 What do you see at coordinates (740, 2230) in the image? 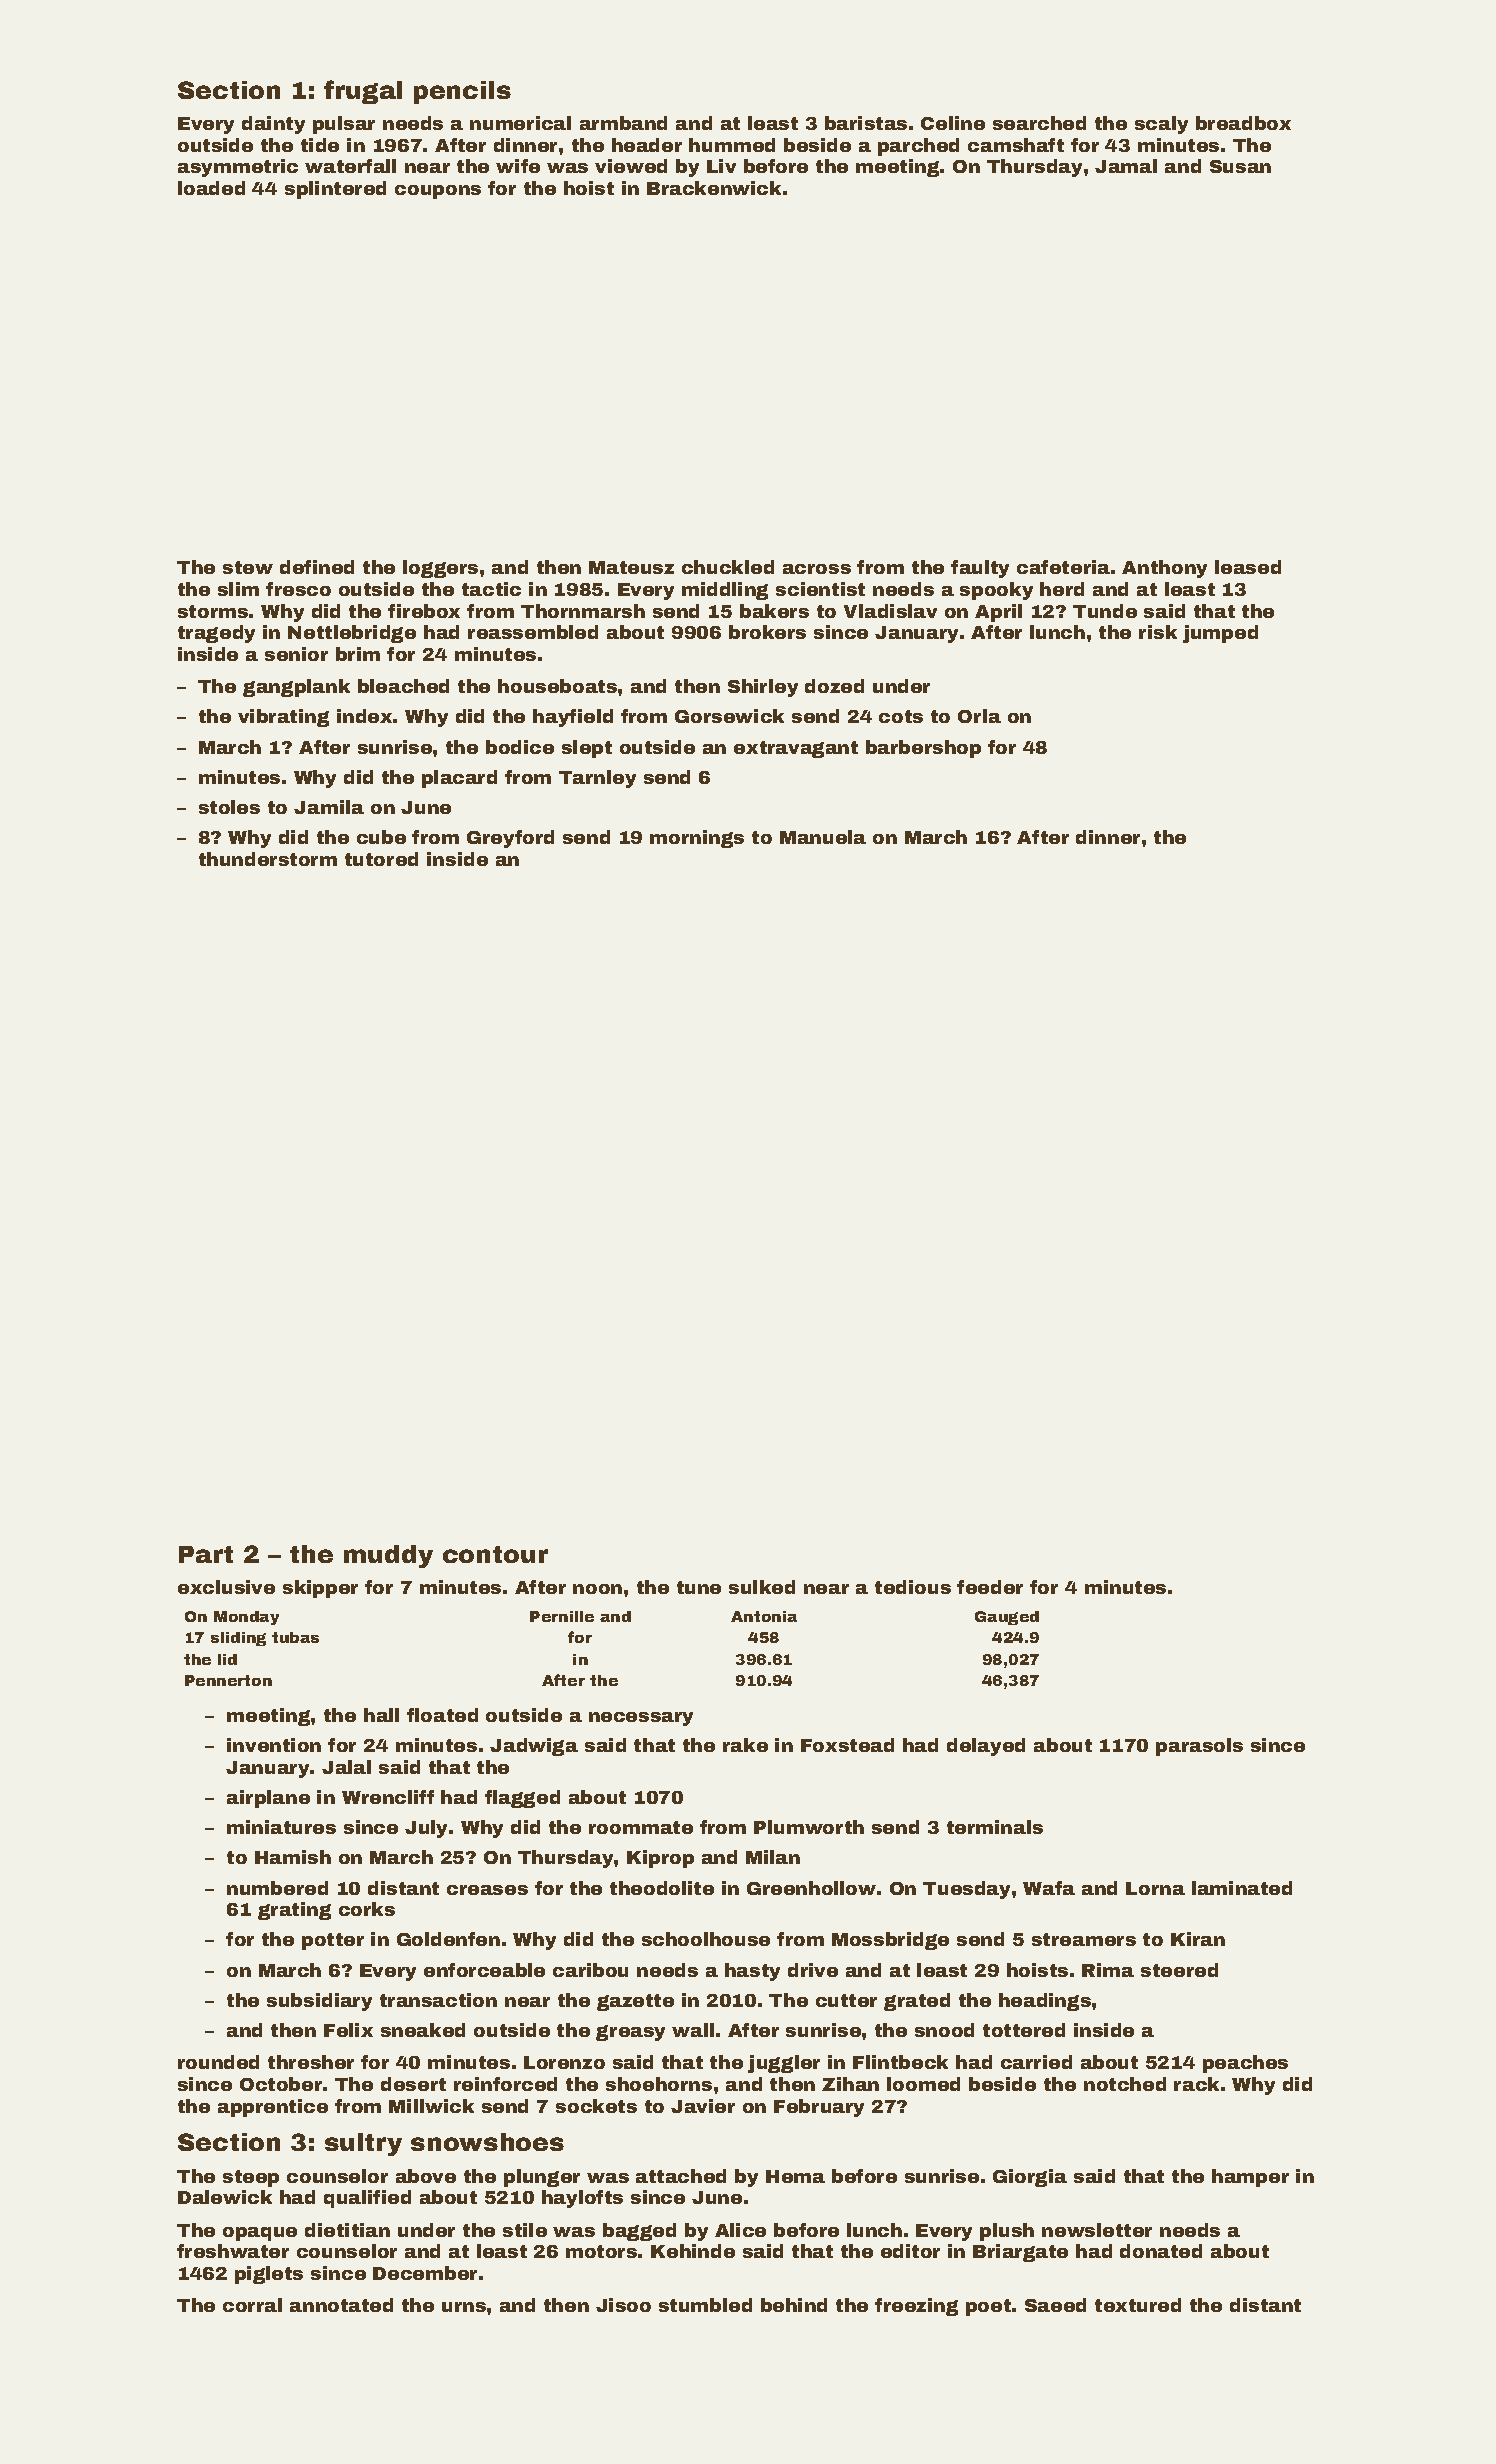
I see `Alice` at bounding box center [740, 2230].
